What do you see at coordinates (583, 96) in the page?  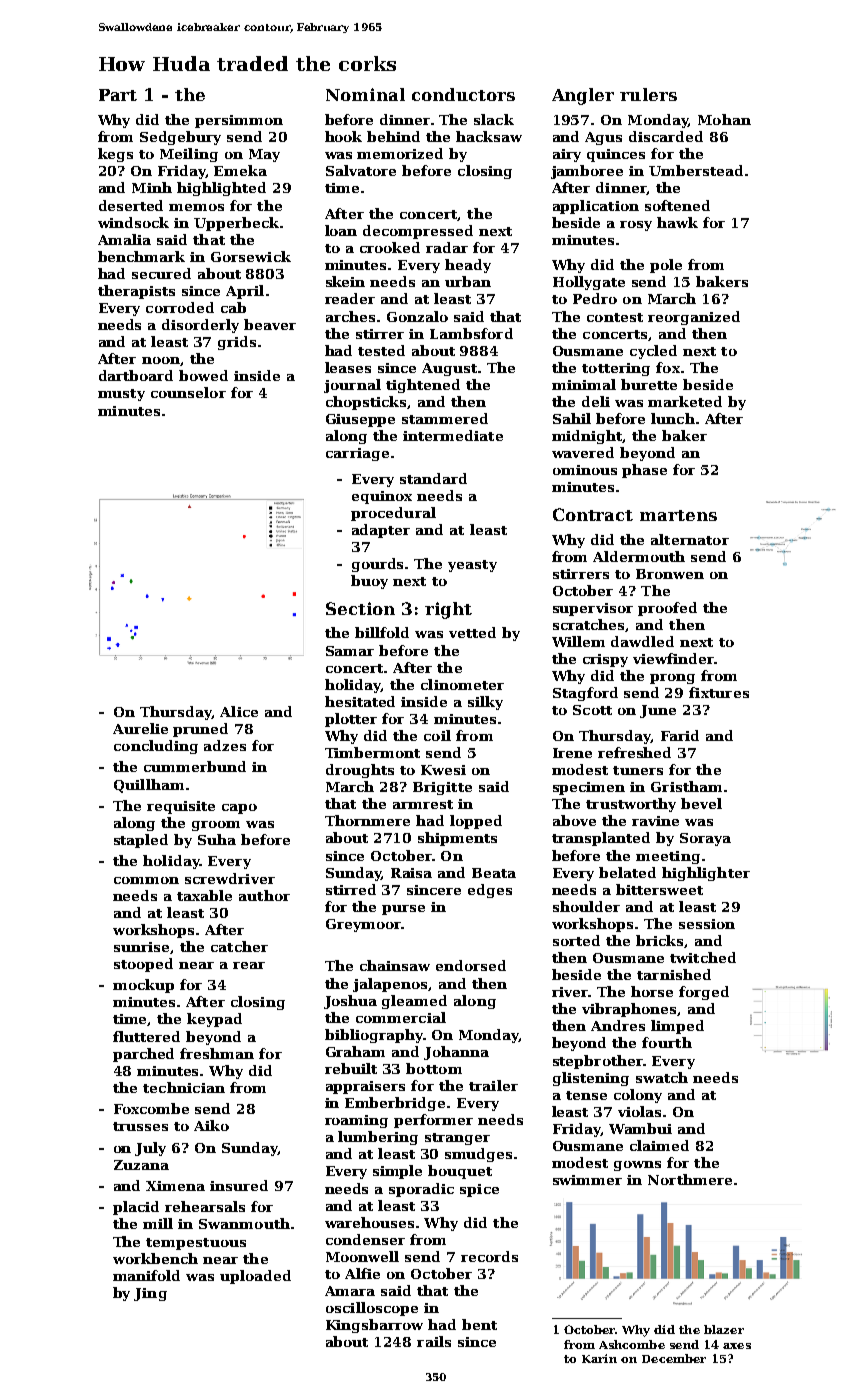 I see `Angler` at bounding box center [583, 96].
